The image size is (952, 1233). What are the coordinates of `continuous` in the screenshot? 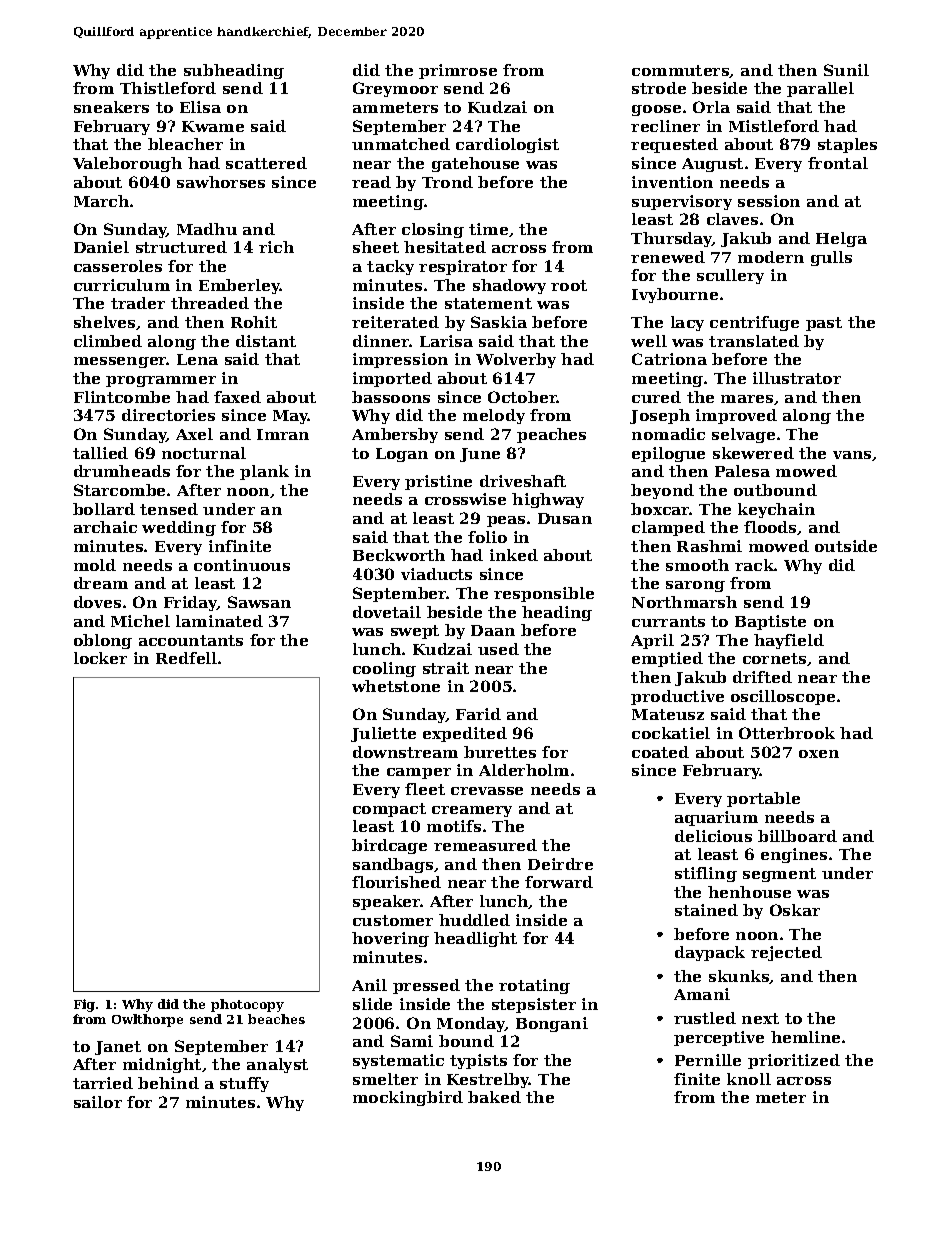 It's located at (242, 565).
